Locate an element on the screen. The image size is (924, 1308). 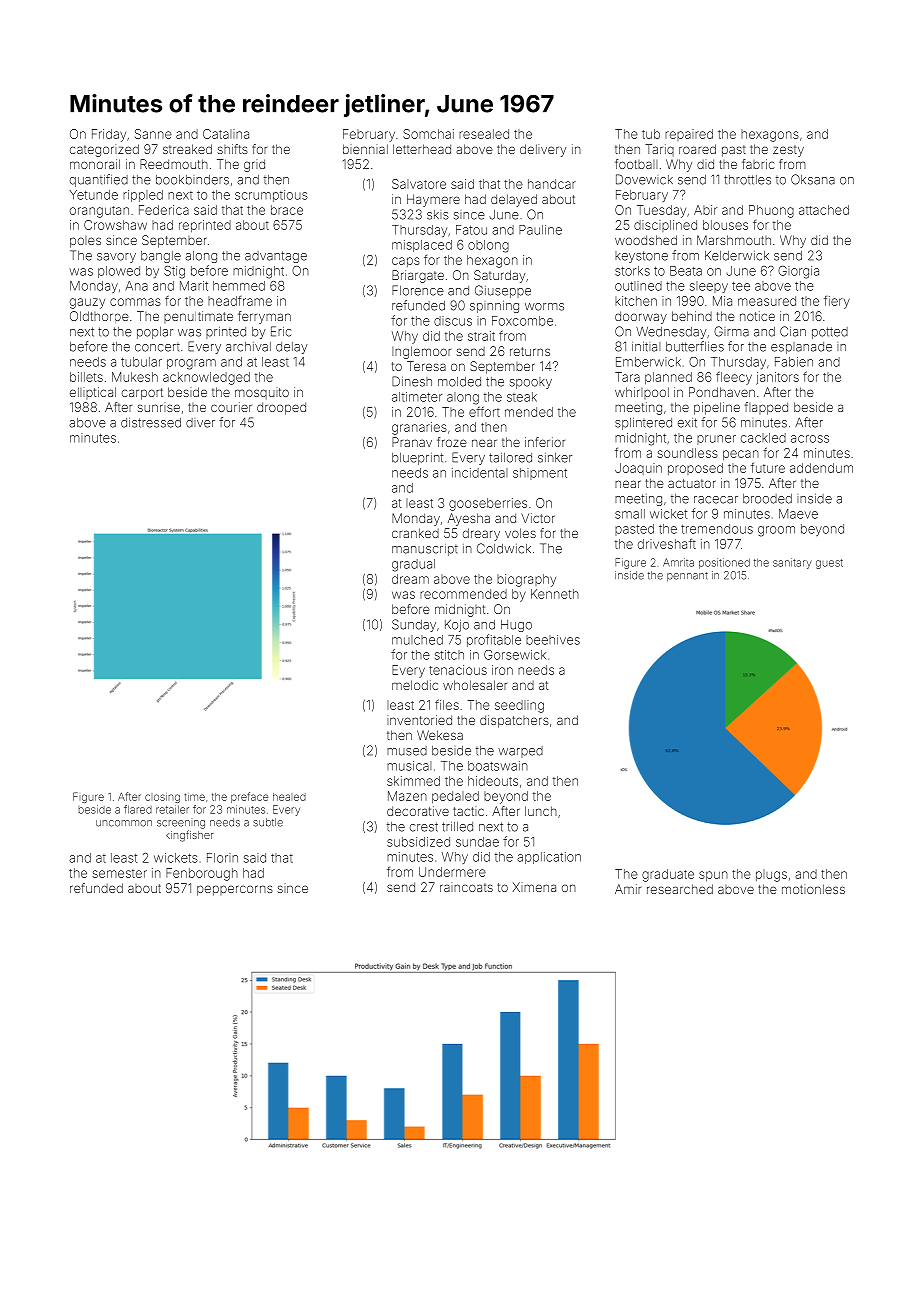
lunch is located at coordinates (541, 811).
